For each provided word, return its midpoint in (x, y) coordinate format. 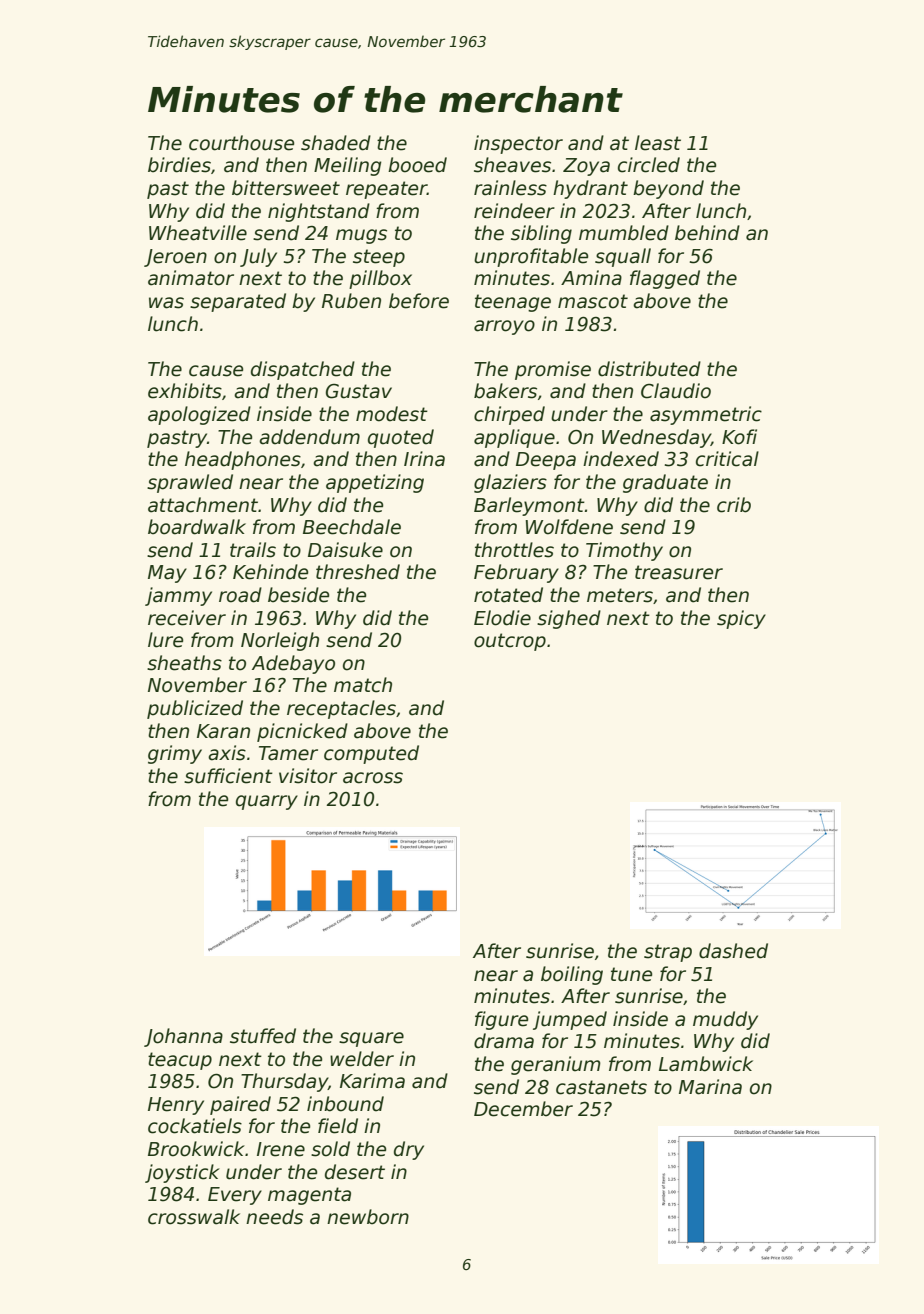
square (371, 1039)
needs (274, 1217)
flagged (665, 279)
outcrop (510, 642)
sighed (569, 619)
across (373, 778)
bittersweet (286, 188)
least (658, 143)
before (419, 301)
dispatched (303, 370)
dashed (733, 951)
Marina (710, 1087)
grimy (175, 754)
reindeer (514, 211)
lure (165, 640)
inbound (345, 1104)
